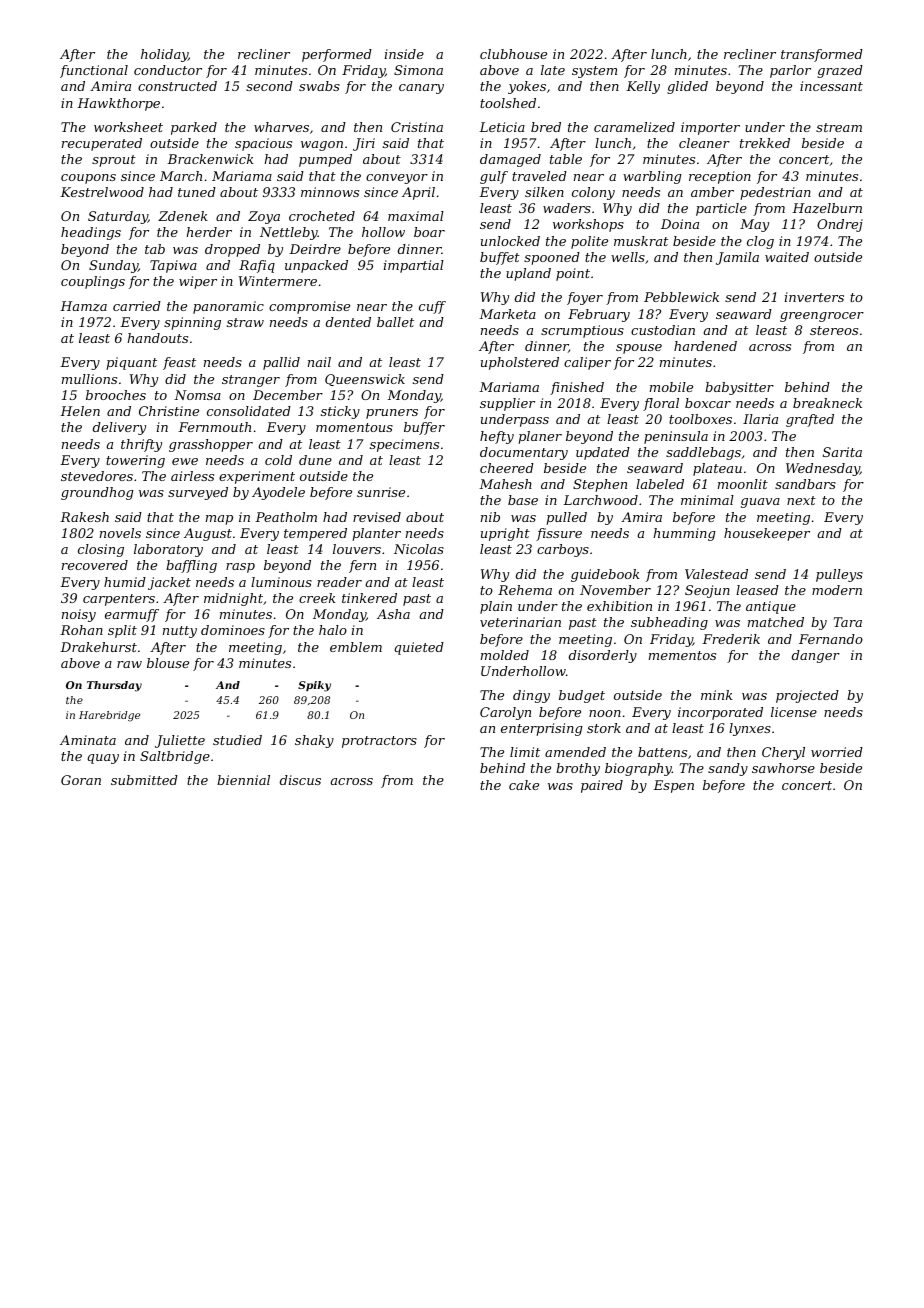 This image has height=1308, width=924. I want to click on spooned, so click(552, 258).
